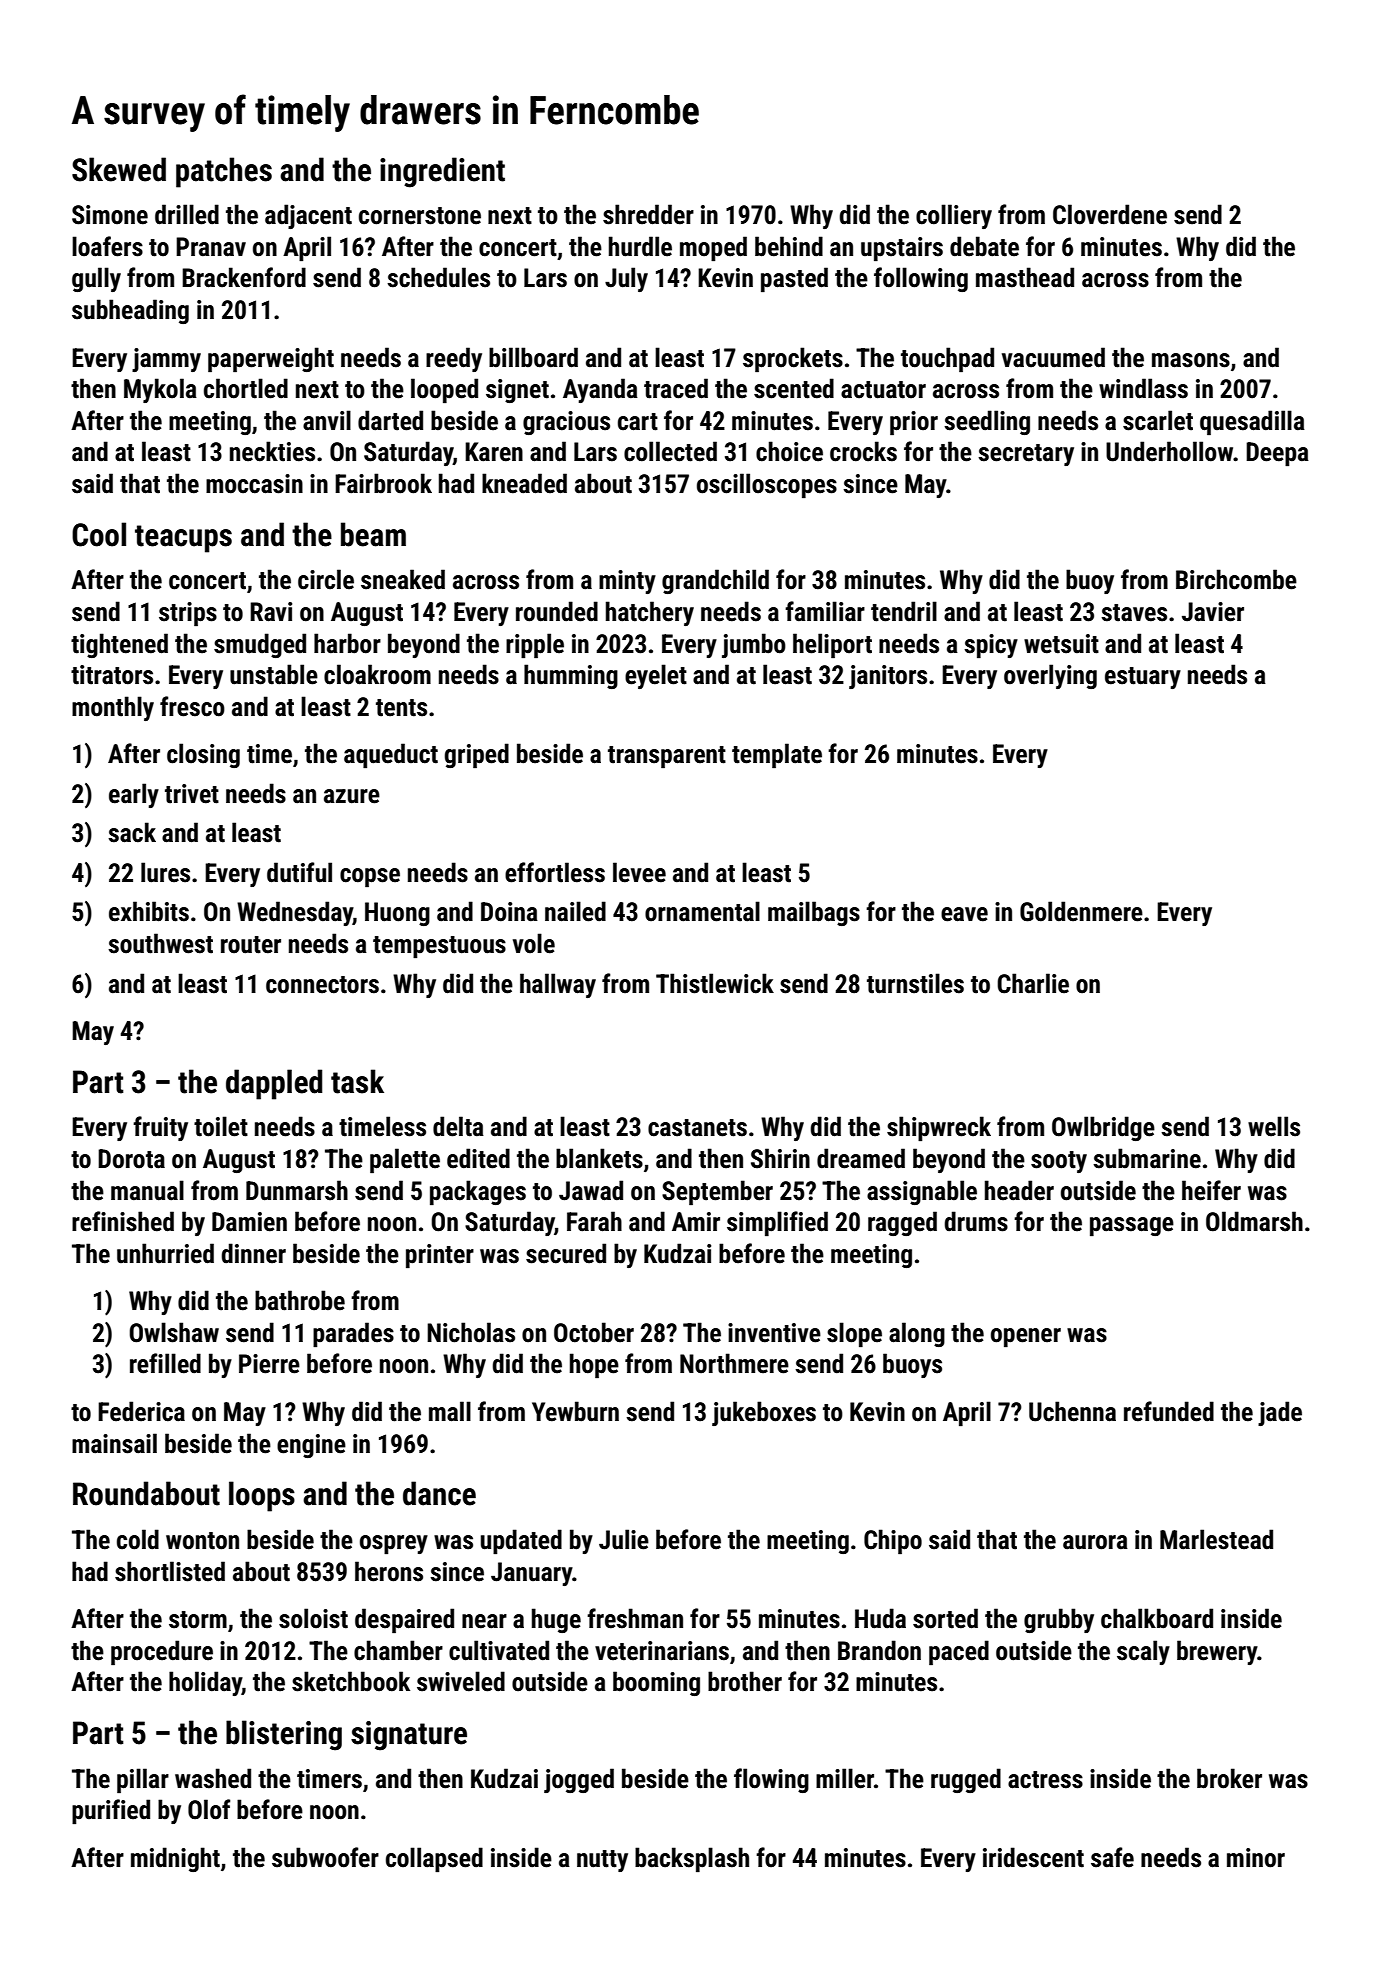 This document has width=1386, height=1969. I want to click on colliery, so click(954, 216).
